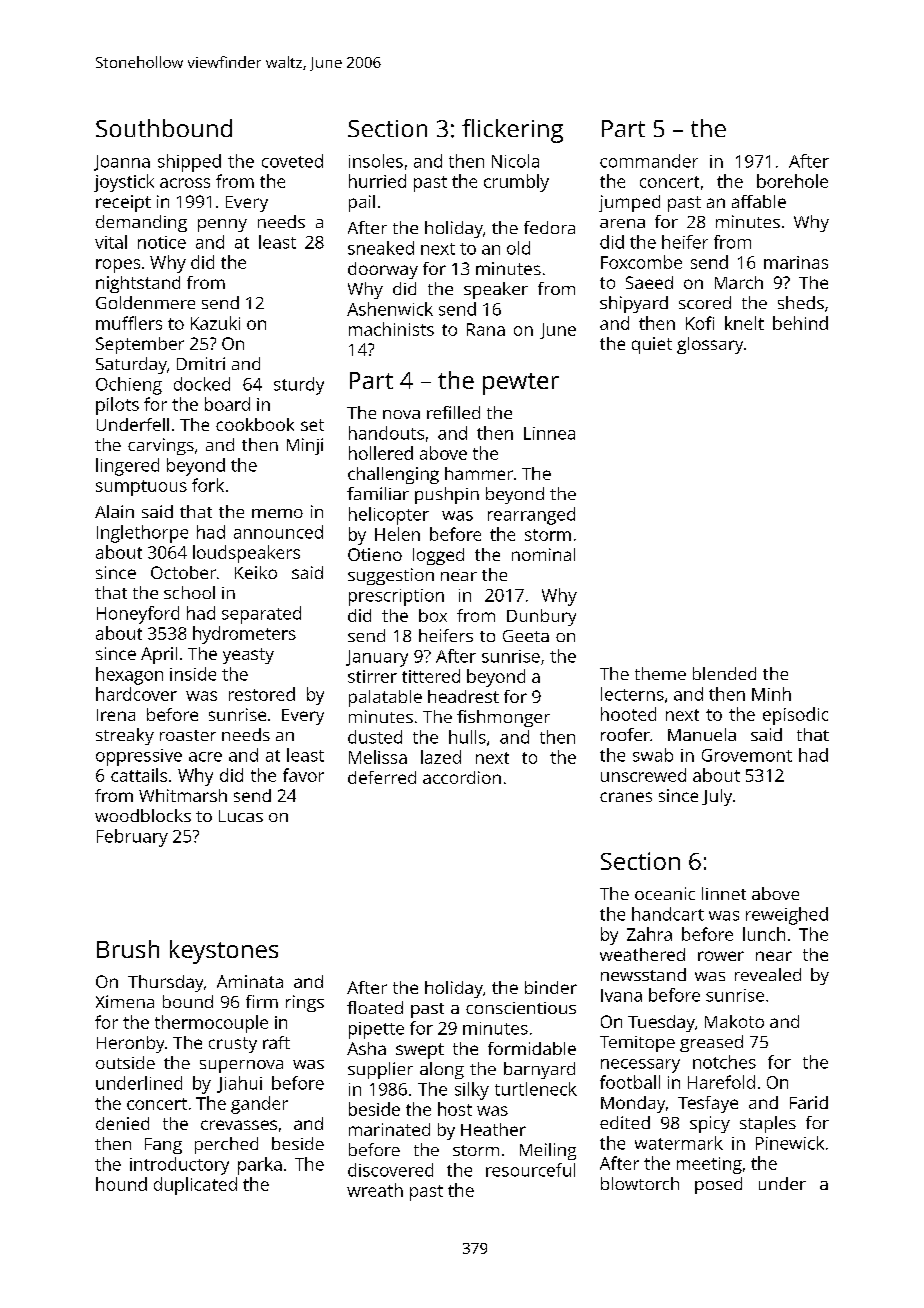 This page has height=1308, width=924. Describe the element at coordinates (531, 516) in the page. I see `rearranged` at that location.
